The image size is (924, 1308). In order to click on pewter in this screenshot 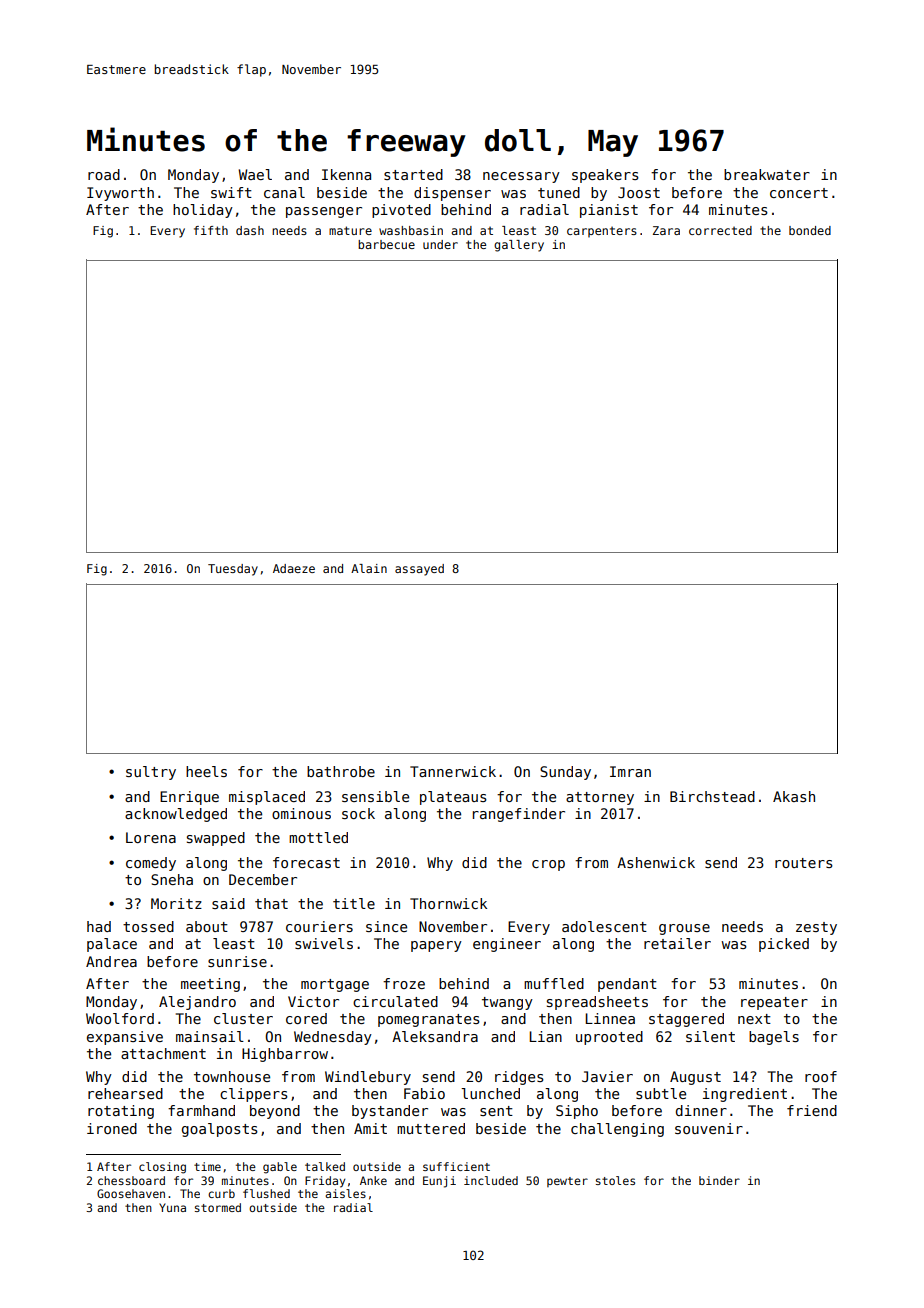, I will do `click(567, 1182)`.
